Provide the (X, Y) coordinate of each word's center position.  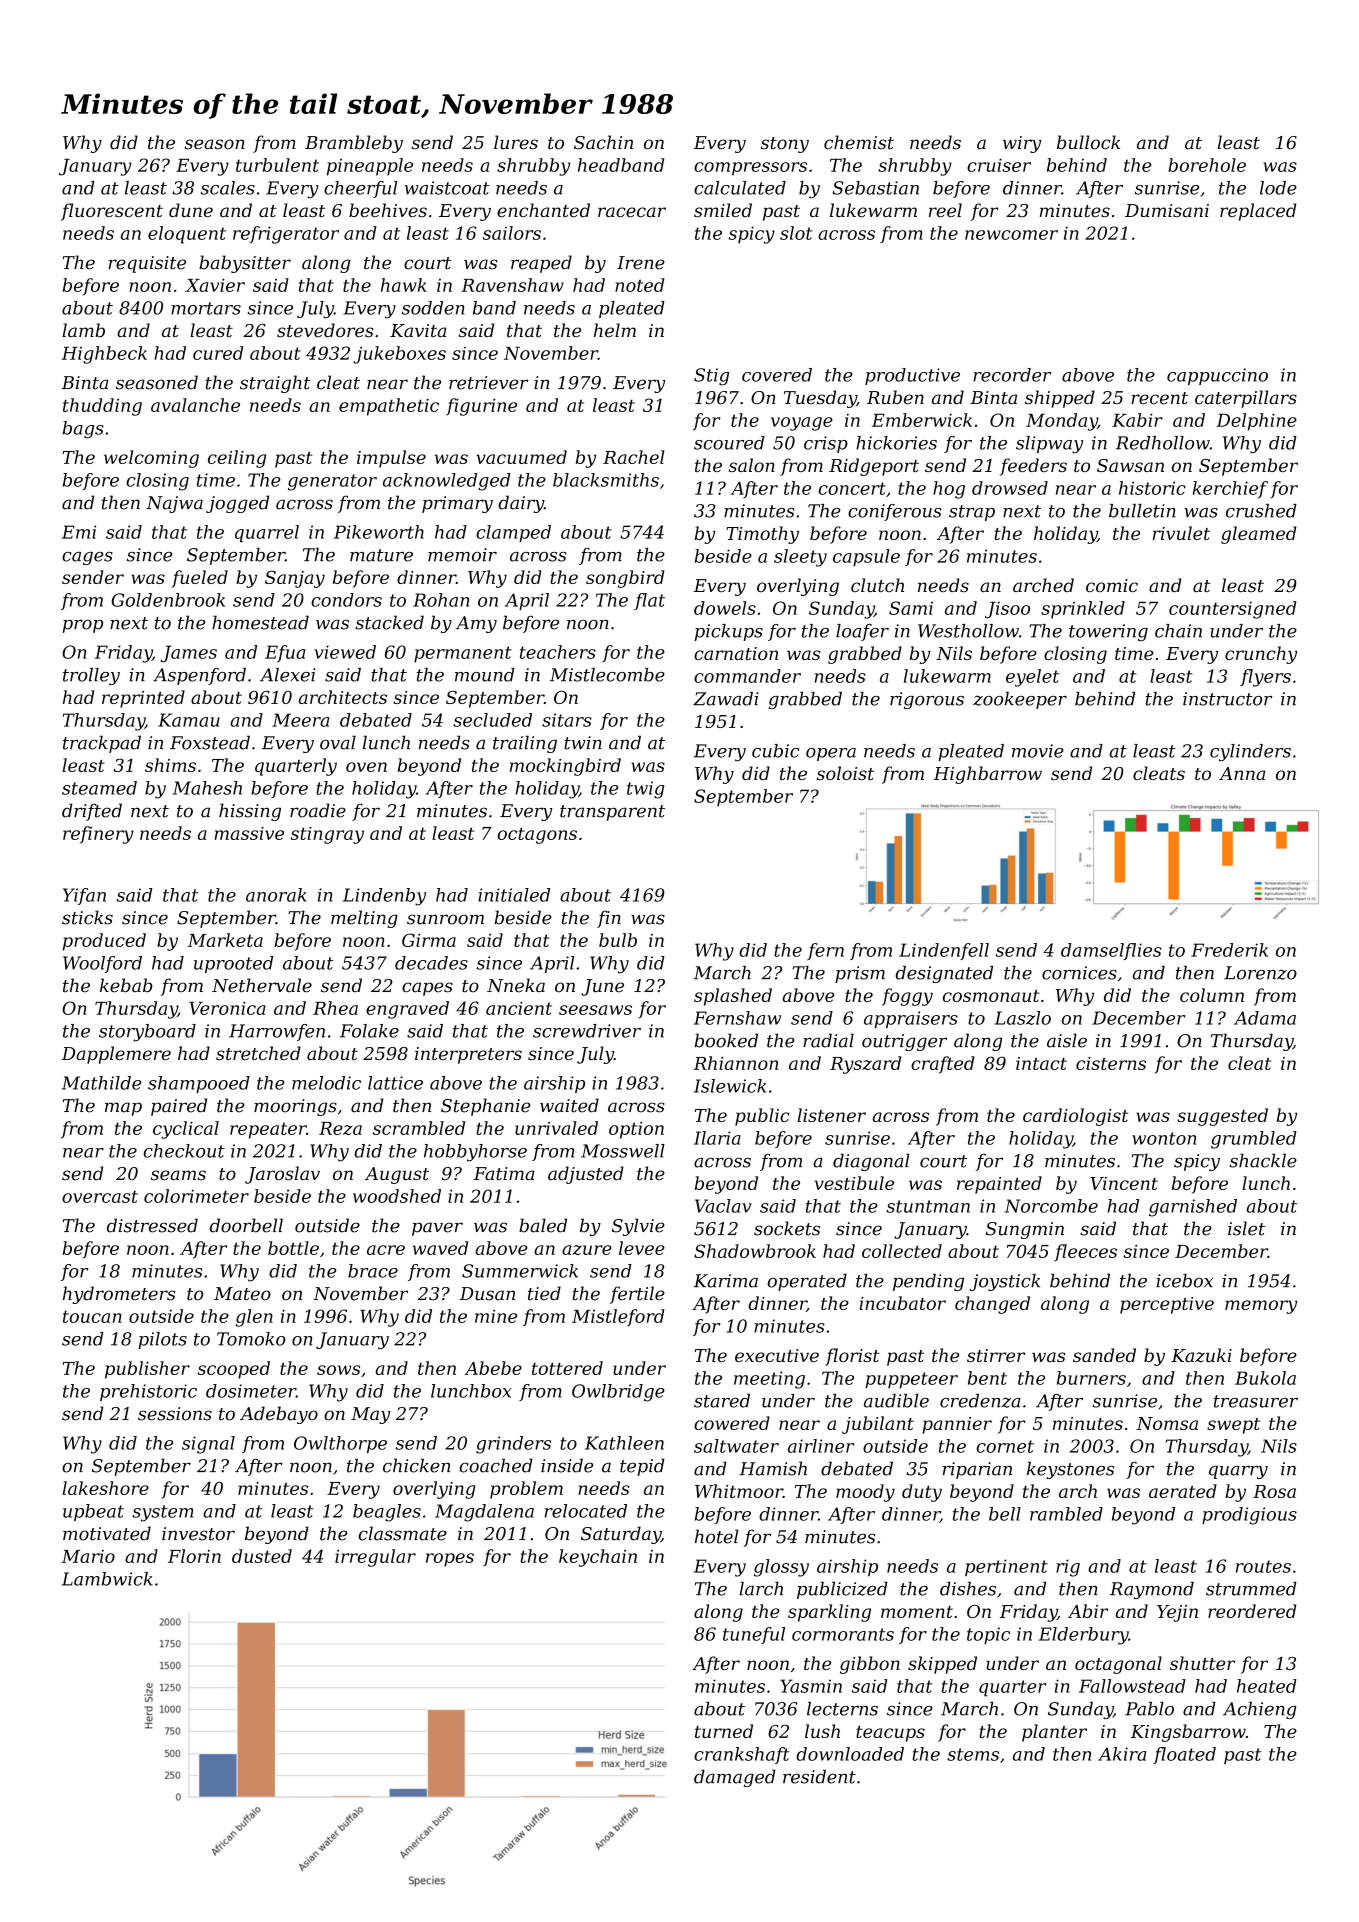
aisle (1067, 1040)
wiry (1022, 144)
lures (516, 142)
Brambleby (354, 144)
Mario (88, 1556)
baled (543, 1225)
